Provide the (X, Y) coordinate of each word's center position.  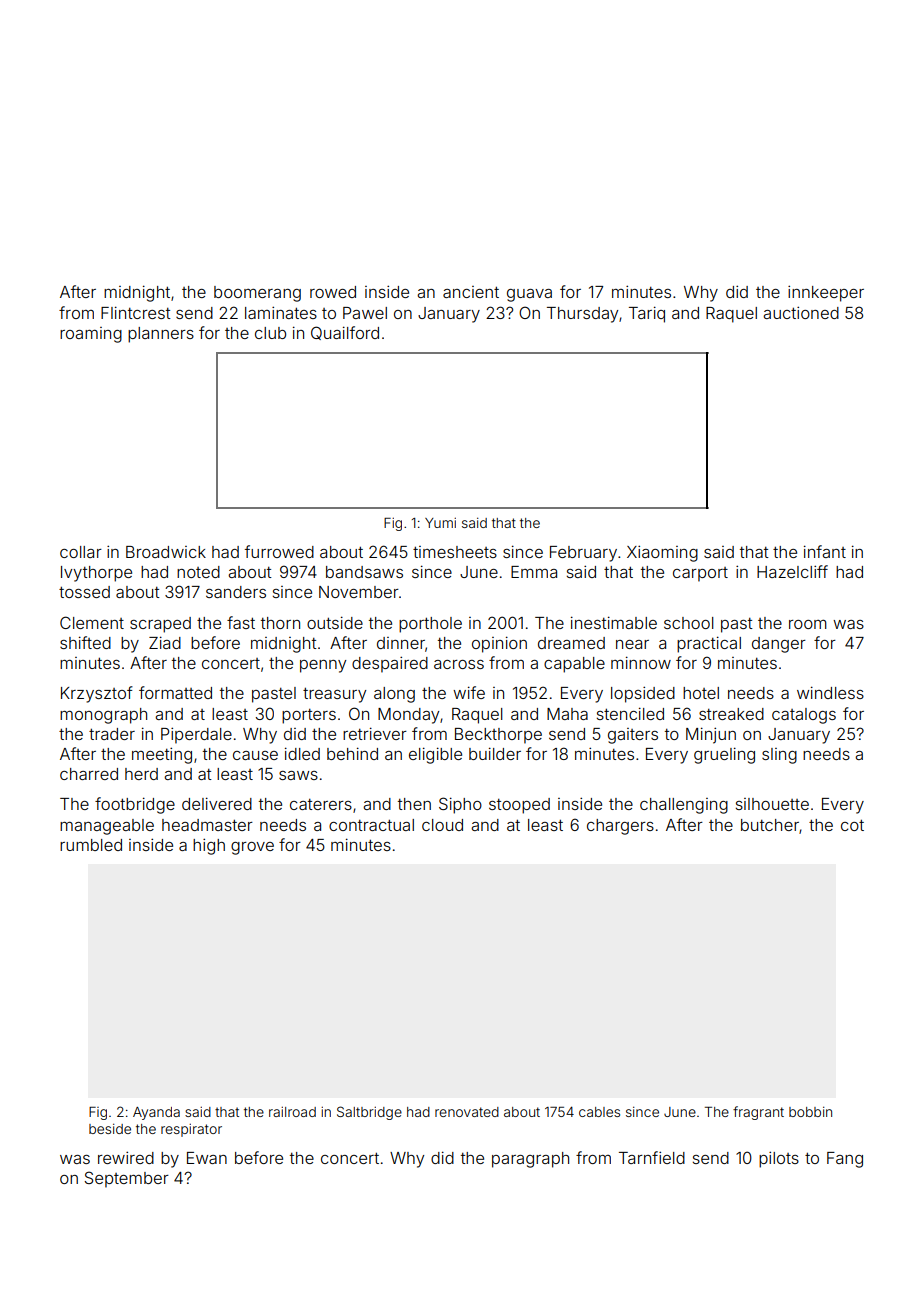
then (414, 804)
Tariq (647, 314)
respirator (191, 1130)
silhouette (772, 804)
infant (825, 551)
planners (161, 335)
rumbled (91, 845)
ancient (471, 292)
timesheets (455, 552)
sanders (236, 592)
